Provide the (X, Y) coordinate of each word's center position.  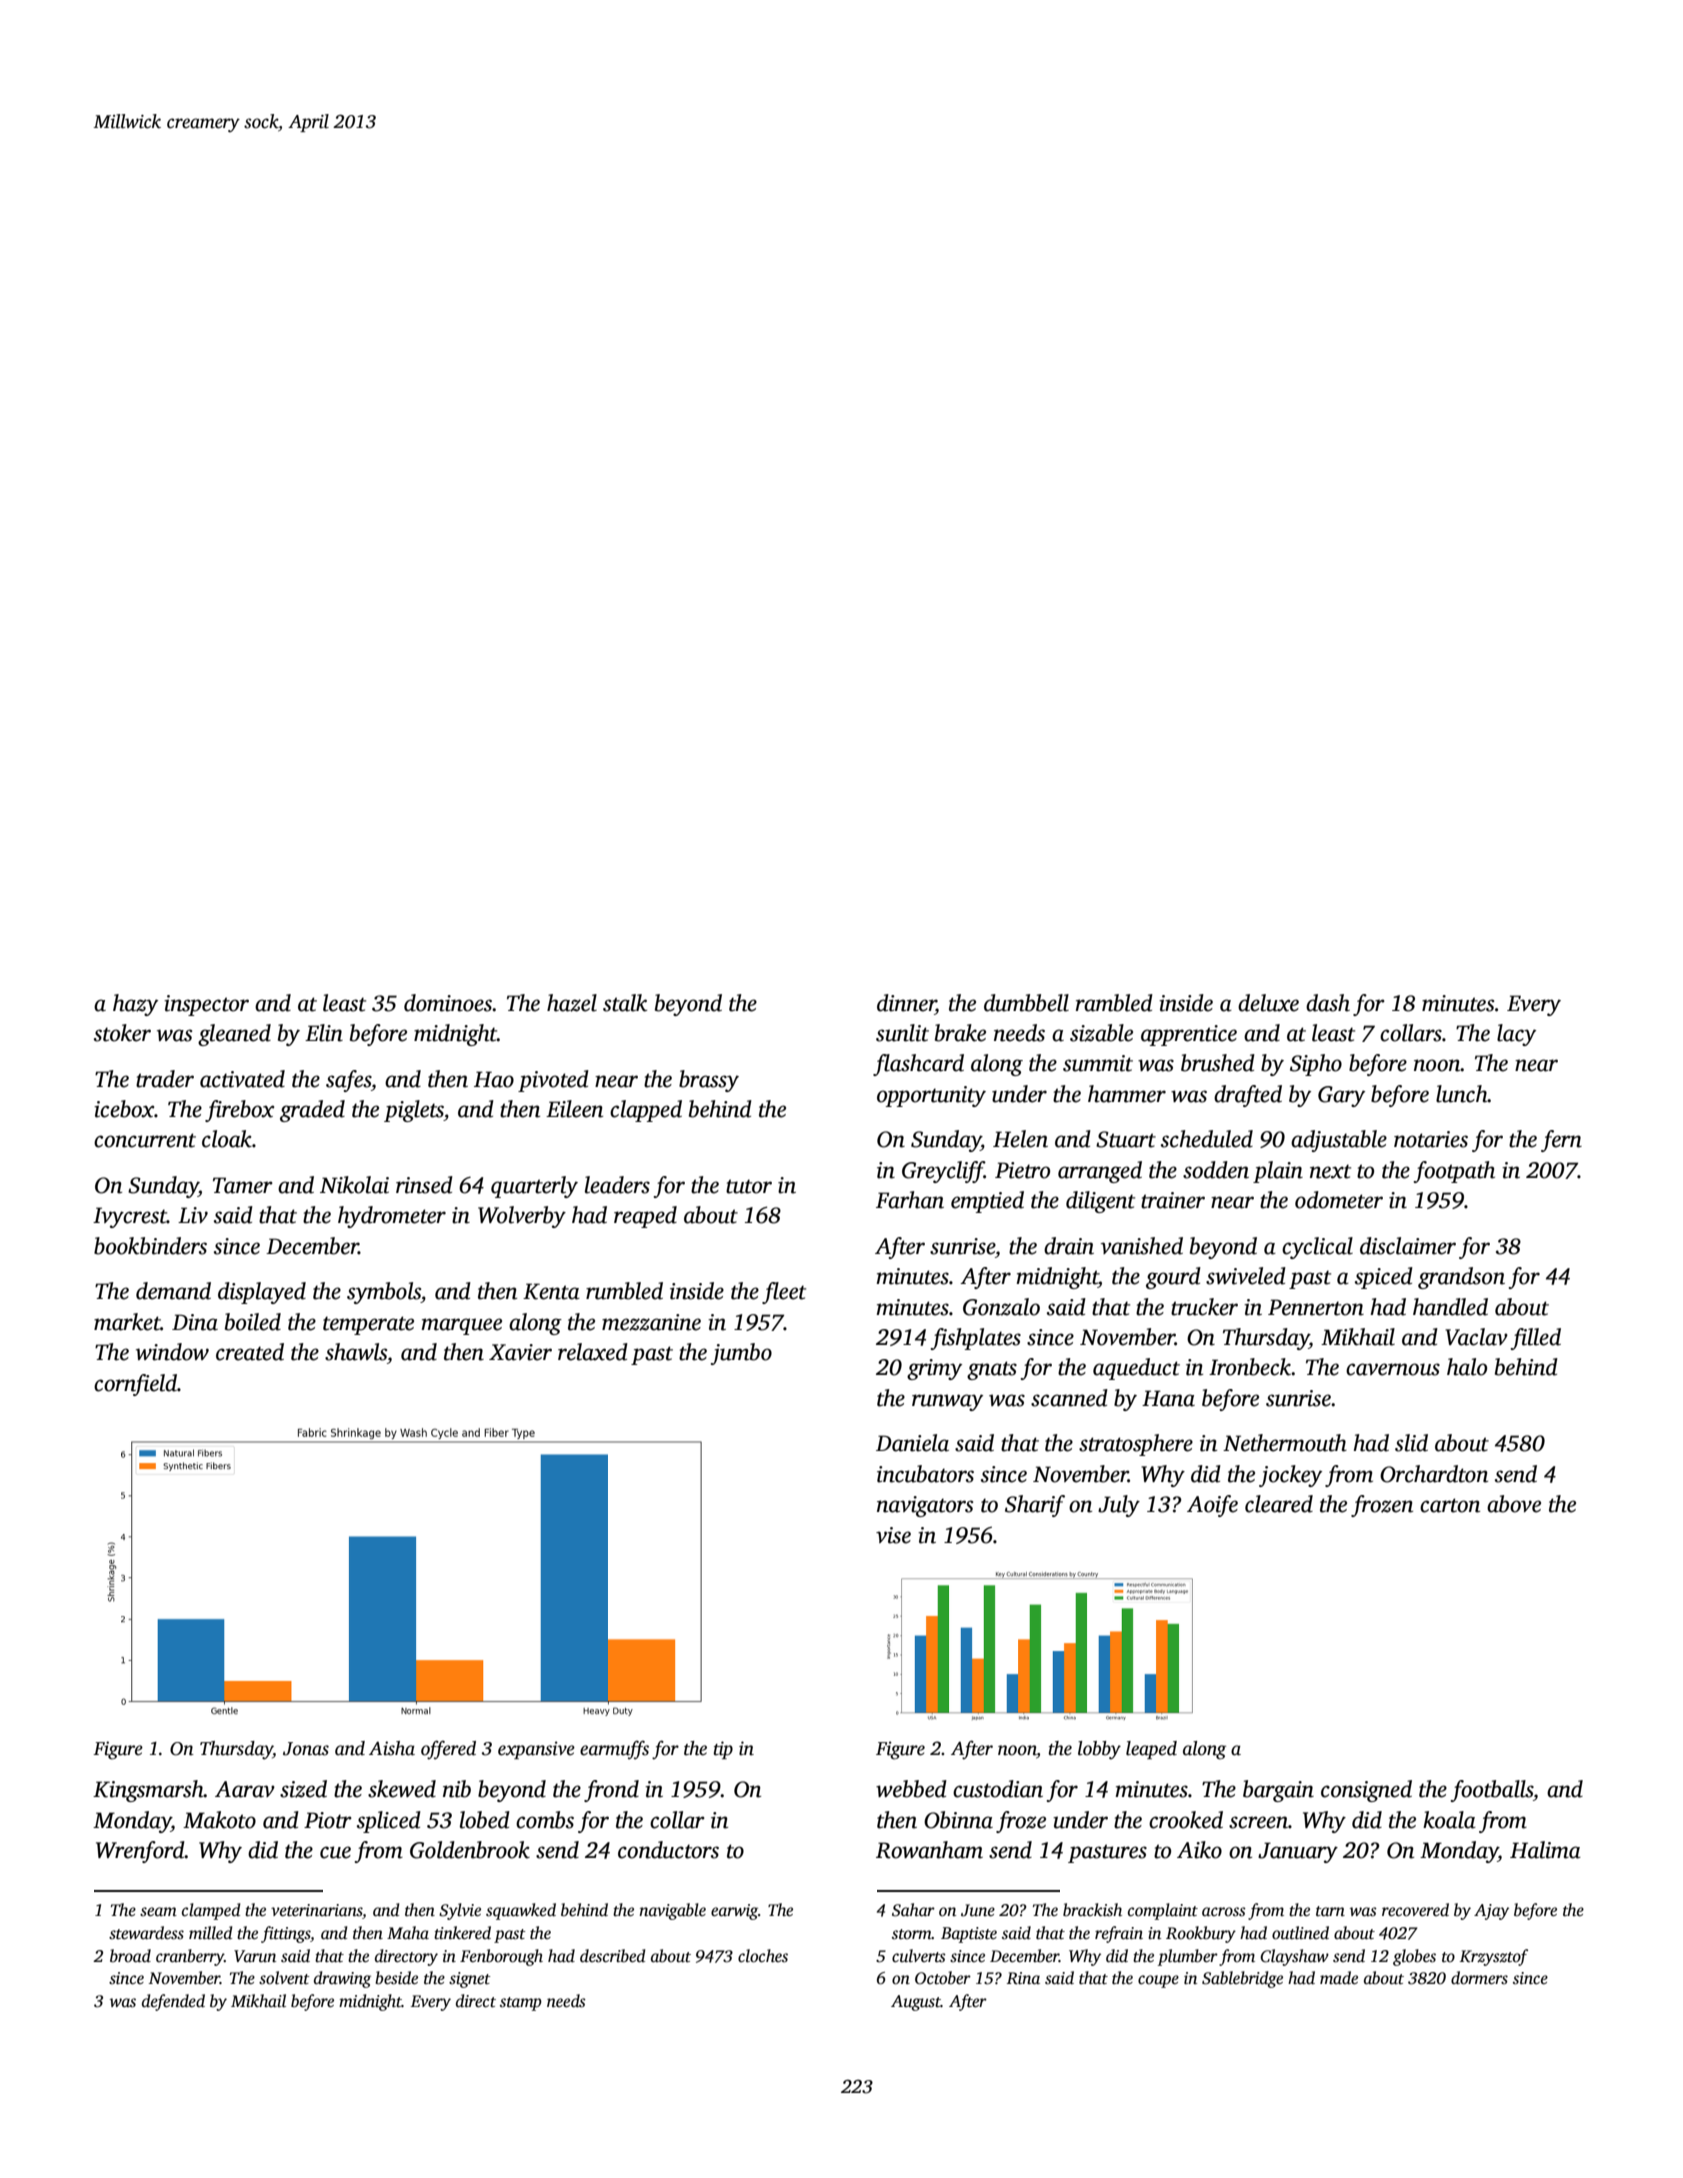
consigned (1366, 1791)
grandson (1461, 1278)
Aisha (392, 1748)
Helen (1020, 1139)
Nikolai (354, 1185)
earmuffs (614, 1750)
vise (893, 1535)
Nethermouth (1285, 1443)
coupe (1158, 1981)
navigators (925, 1506)
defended (173, 2002)
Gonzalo (1001, 1307)
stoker (122, 1033)
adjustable (1339, 1141)
